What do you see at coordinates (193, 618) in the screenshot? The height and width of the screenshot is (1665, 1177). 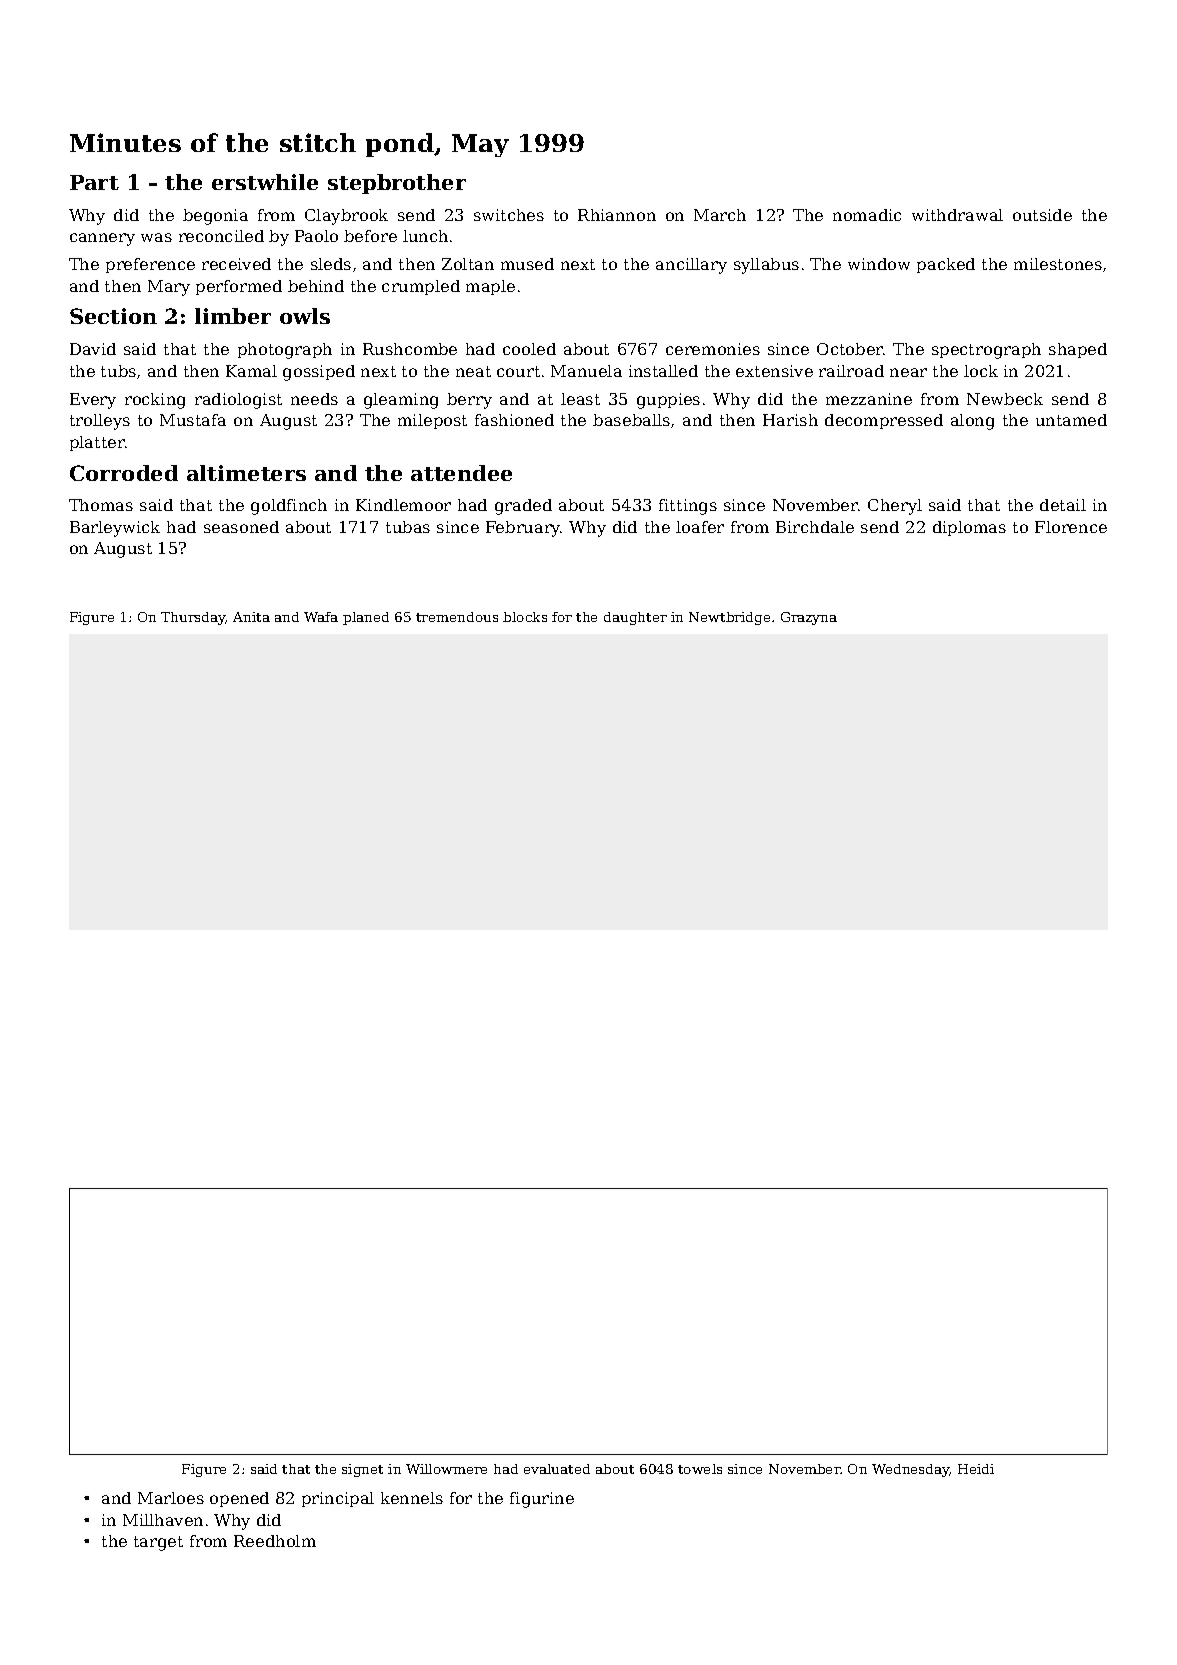 I see `Thursday` at bounding box center [193, 618].
